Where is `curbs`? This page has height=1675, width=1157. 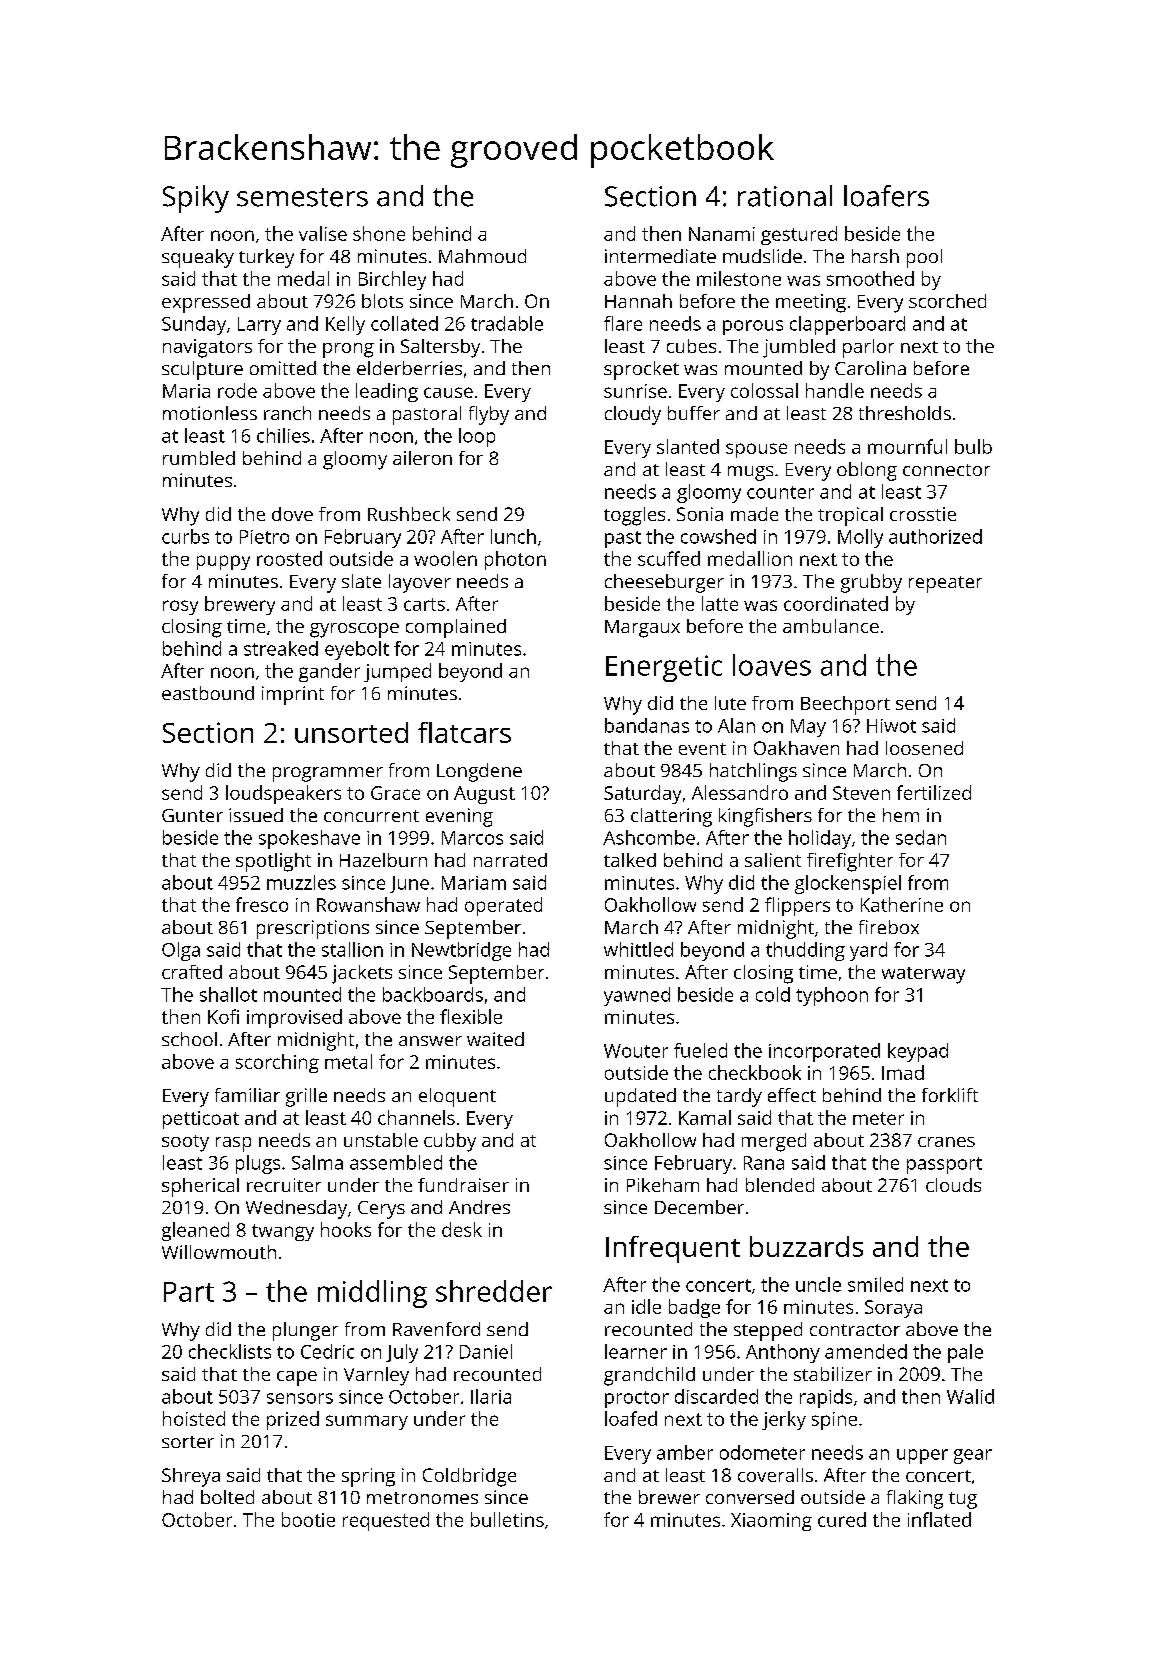
curbs is located at coordinates (185, 536).
